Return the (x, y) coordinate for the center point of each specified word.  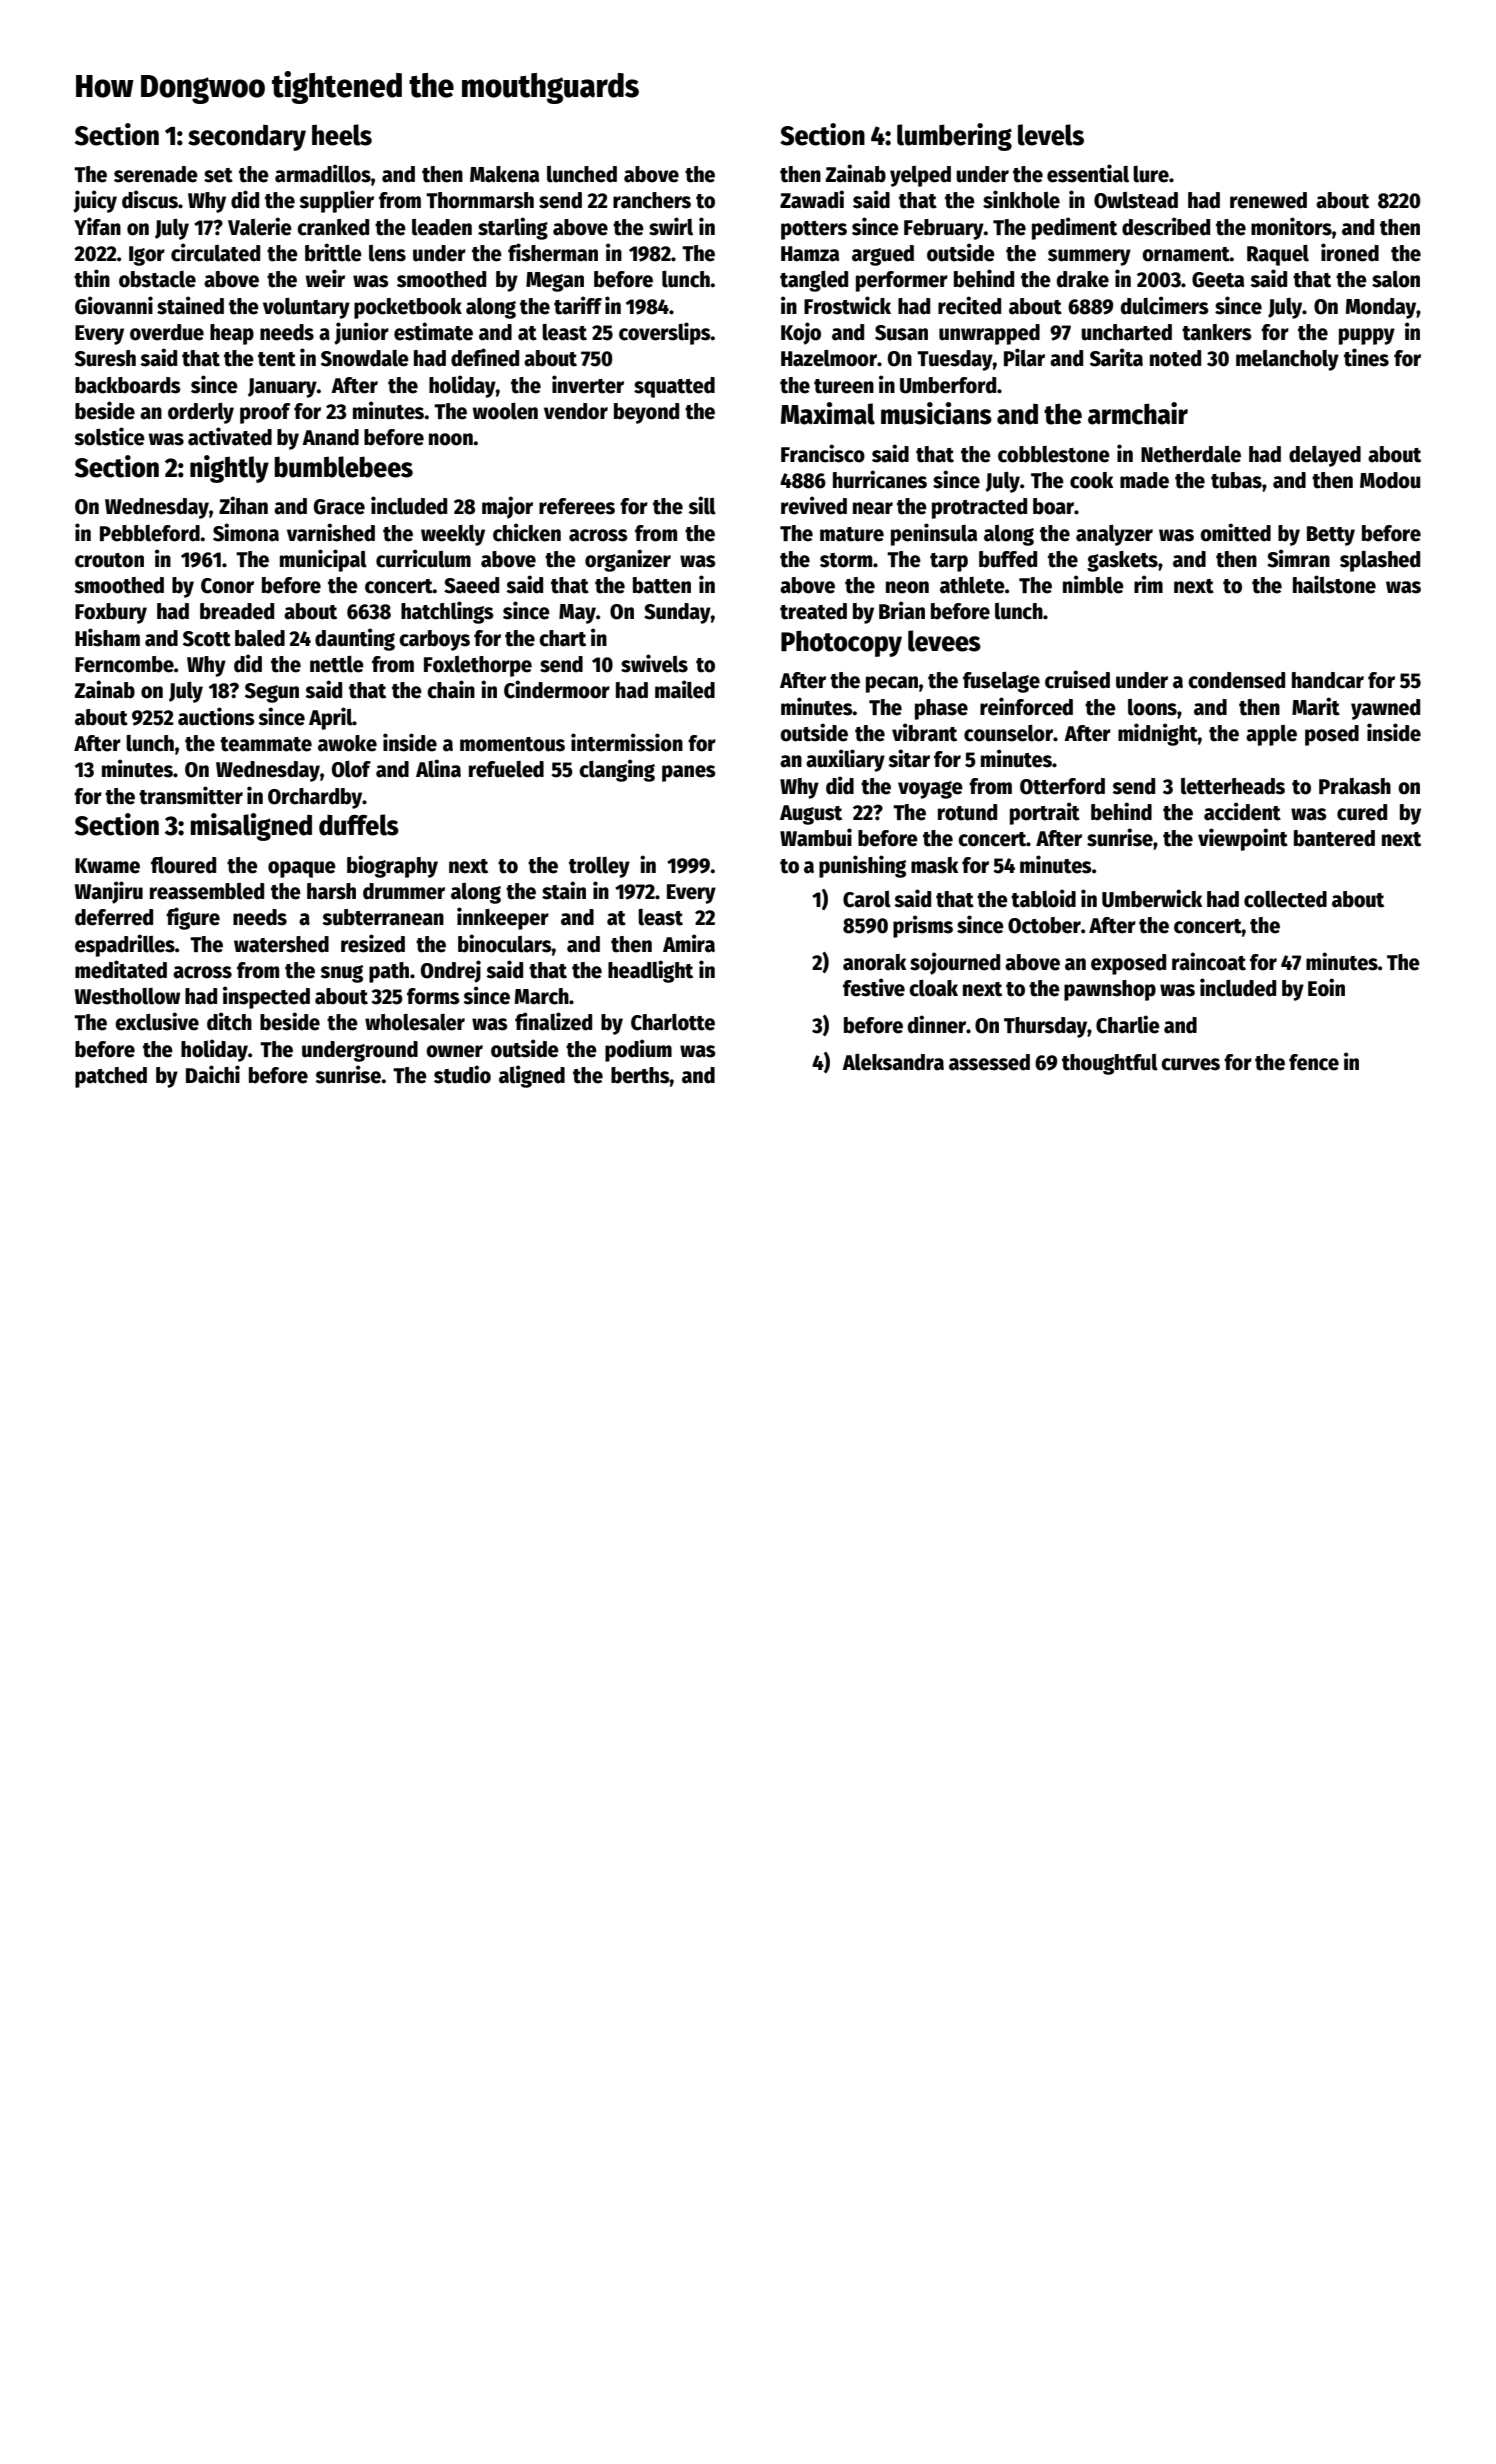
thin (92, 278)
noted (1175, 358)
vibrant (924, 732)
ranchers (652, 200)
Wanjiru (109, 892)
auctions (216, 716)
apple (1271, 735)
